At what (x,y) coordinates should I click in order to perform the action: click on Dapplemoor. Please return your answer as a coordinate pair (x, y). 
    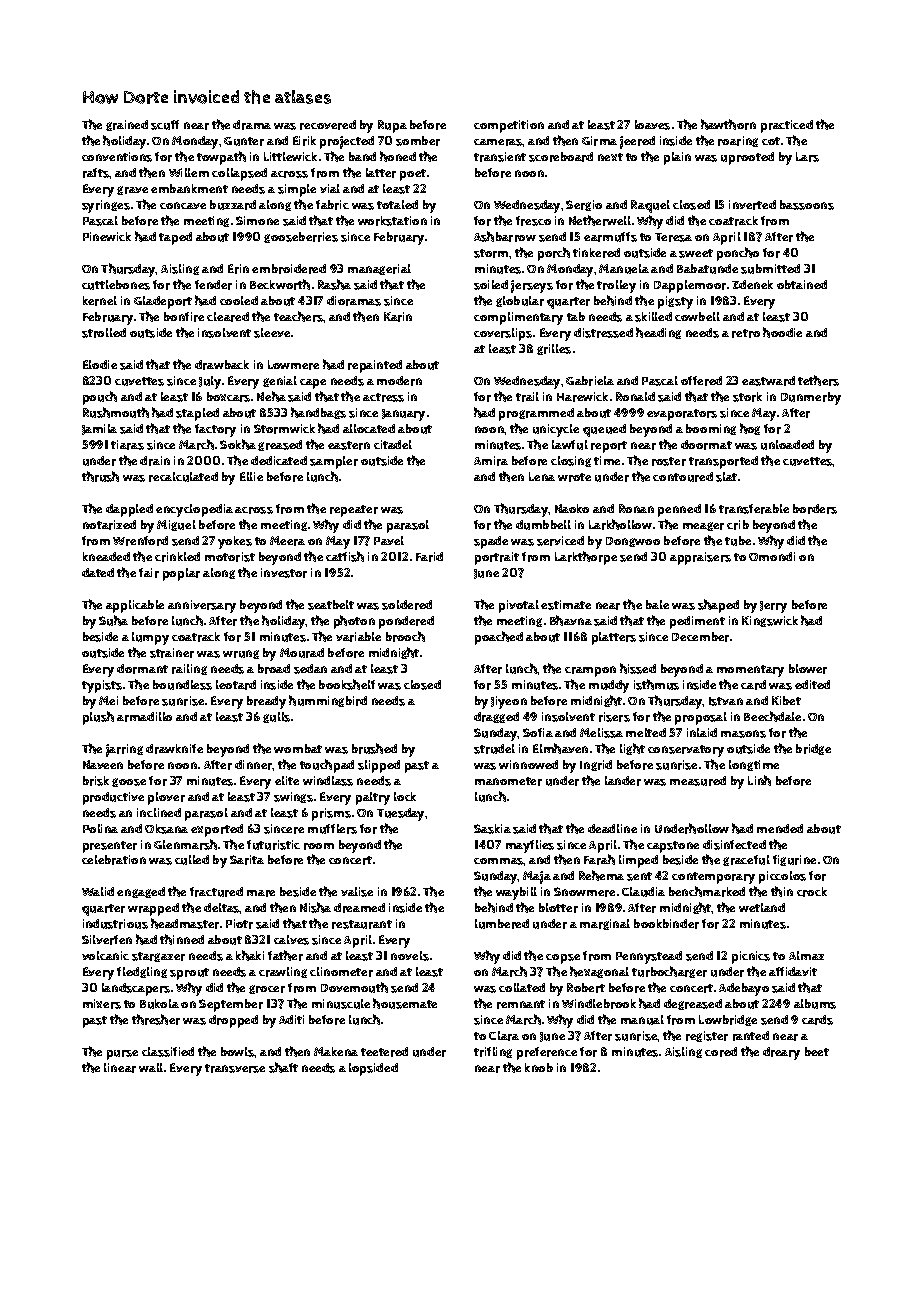
    Looking at the image, I should click on (690, 286).
